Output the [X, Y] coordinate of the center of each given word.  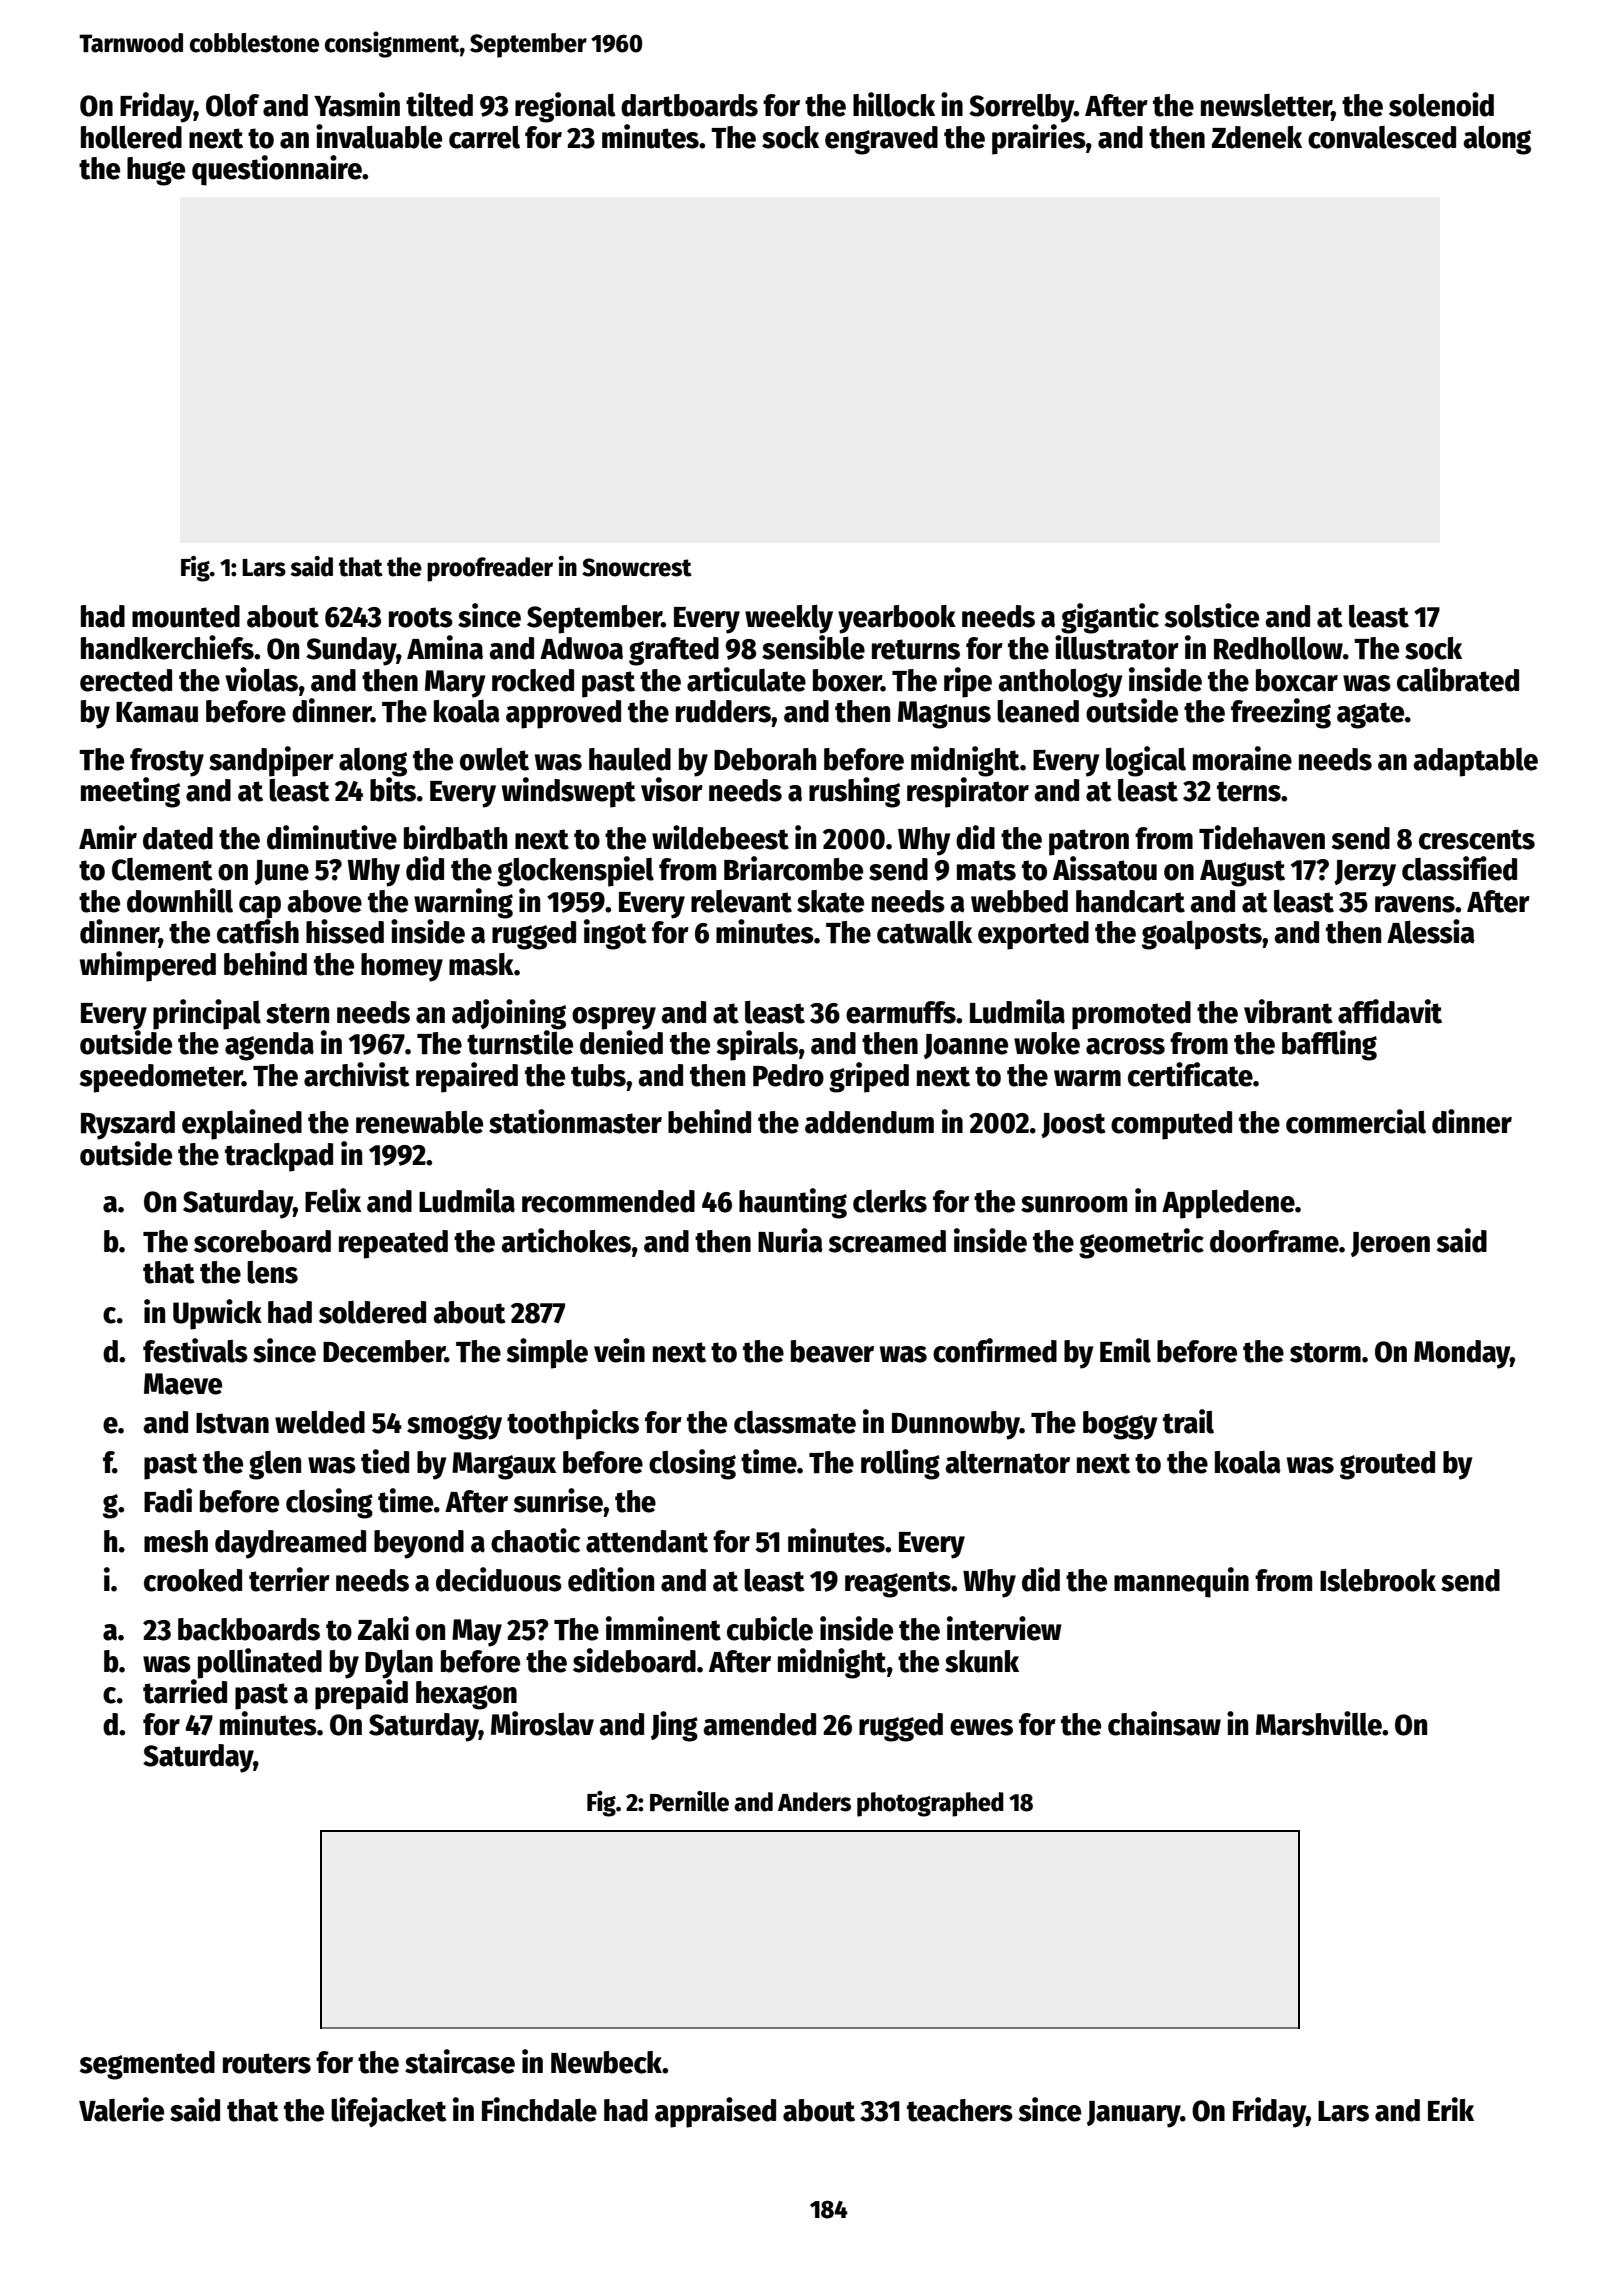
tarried [185, 1691]
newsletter [1266, 106]
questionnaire [277, 170]
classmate [795, 1422]
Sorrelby [1021, 108]
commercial [1356, 1121]
